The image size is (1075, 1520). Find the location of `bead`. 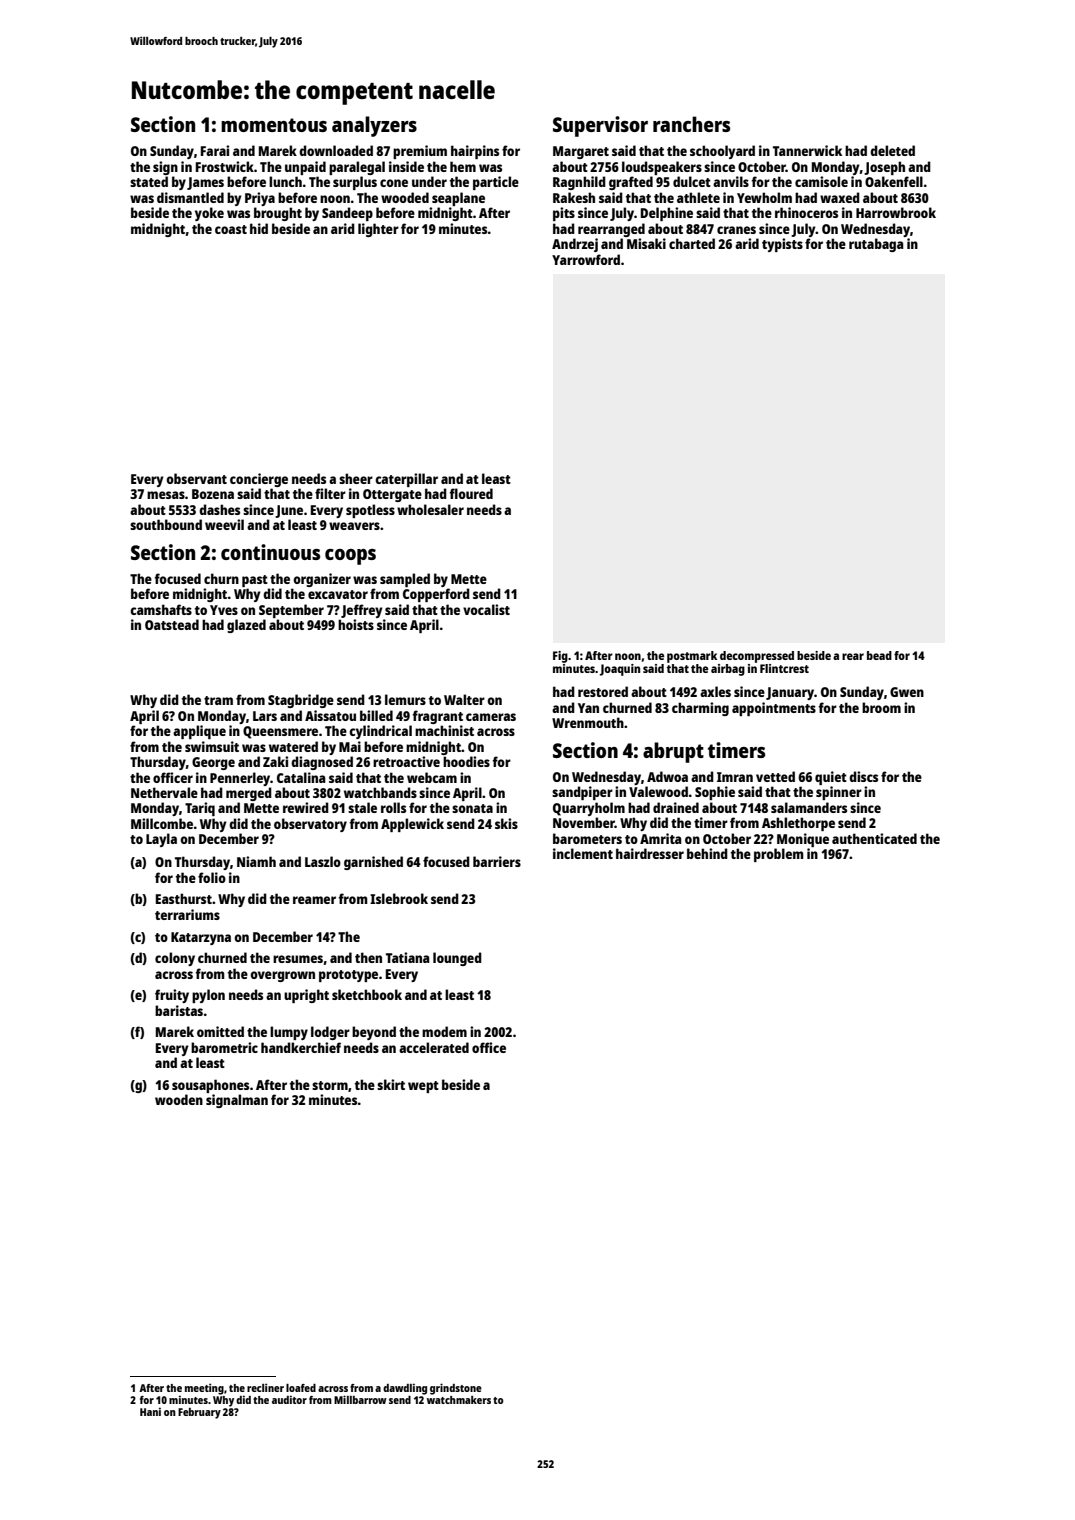

bead is located at coordinates (879, 655).
